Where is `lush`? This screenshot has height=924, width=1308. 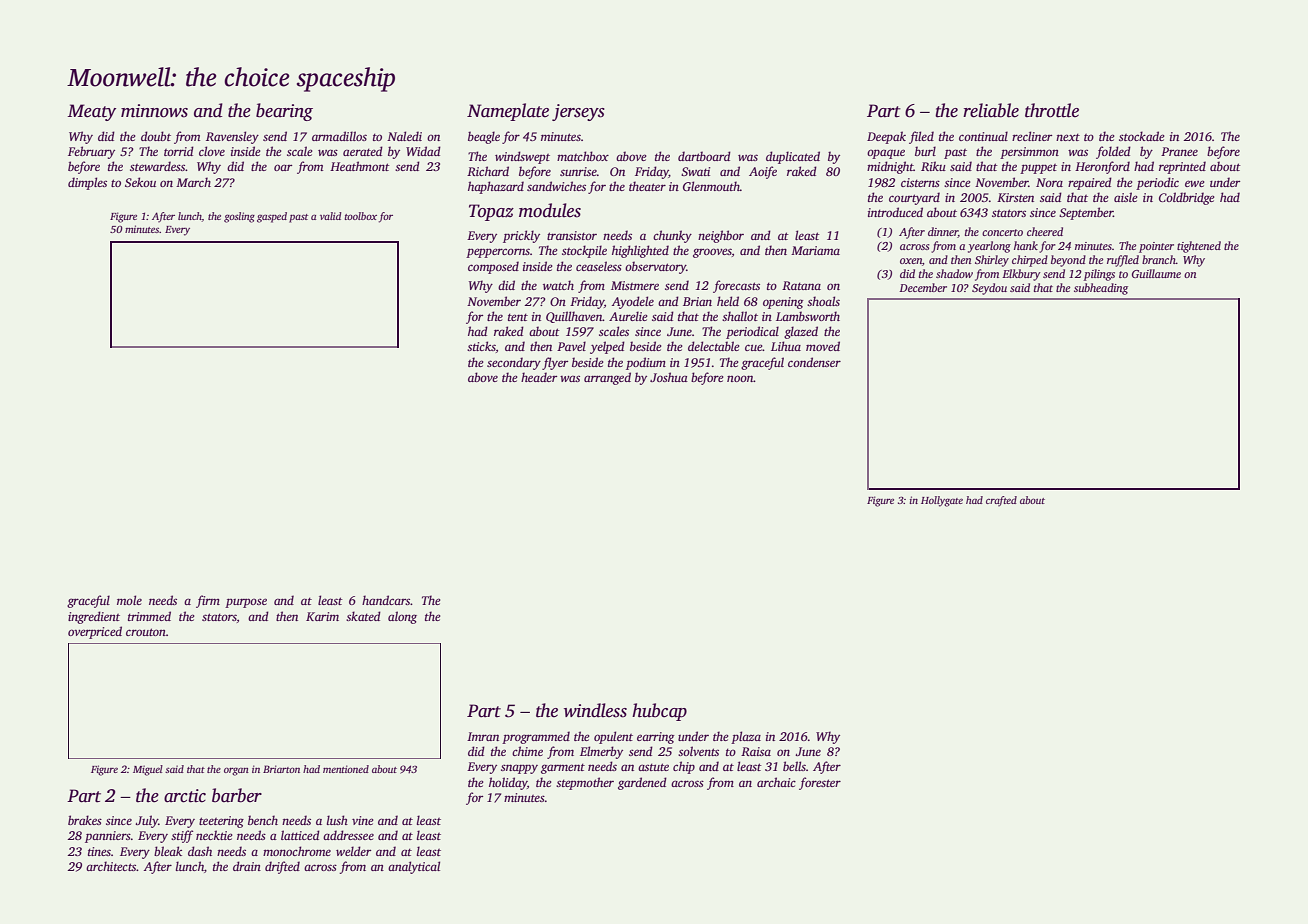 lush is located at coordinates (337, 820).
